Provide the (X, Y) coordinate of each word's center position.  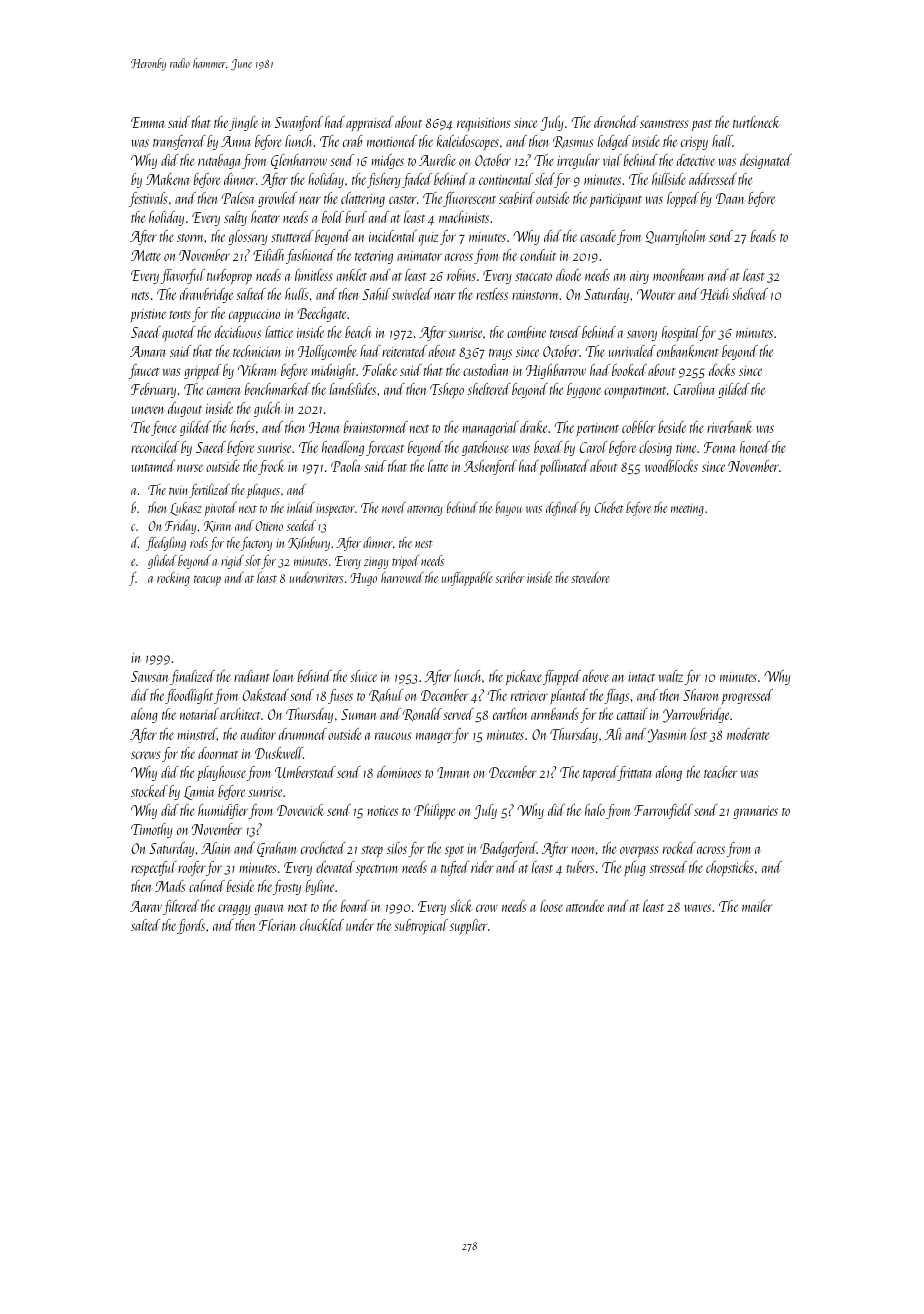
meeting (687, 510)
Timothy (152, 830)
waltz (671, 676)
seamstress (664, 124)
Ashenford (490, 467)
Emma (147, 122)
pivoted (220, 509)
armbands (555, 714)
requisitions (484, 125)
